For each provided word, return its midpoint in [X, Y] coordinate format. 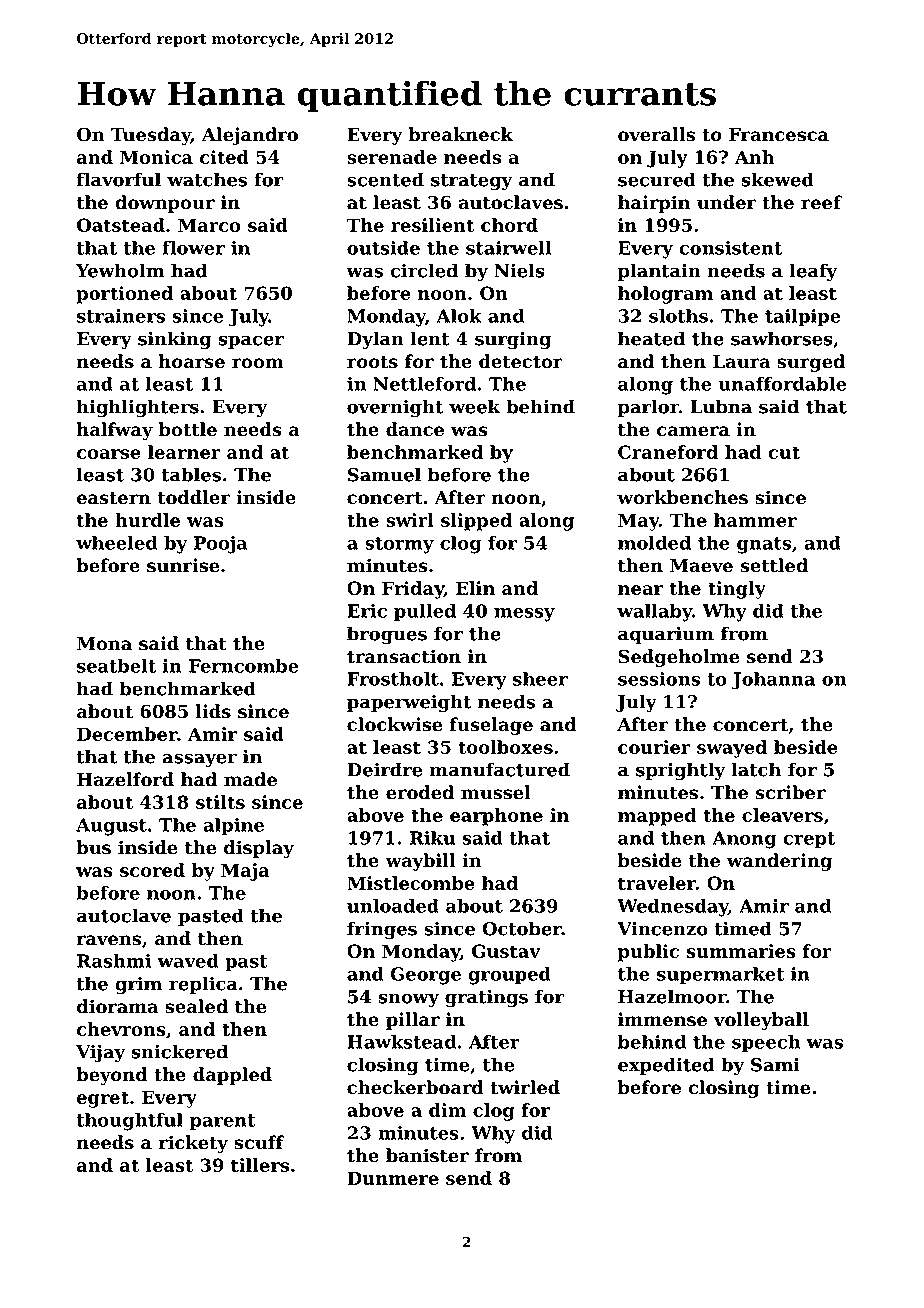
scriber [790, 792]
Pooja [221, 545]
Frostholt [393, 679]
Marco [209, 225]
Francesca [779, 135]
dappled [232, 1076]
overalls [656, 134]
